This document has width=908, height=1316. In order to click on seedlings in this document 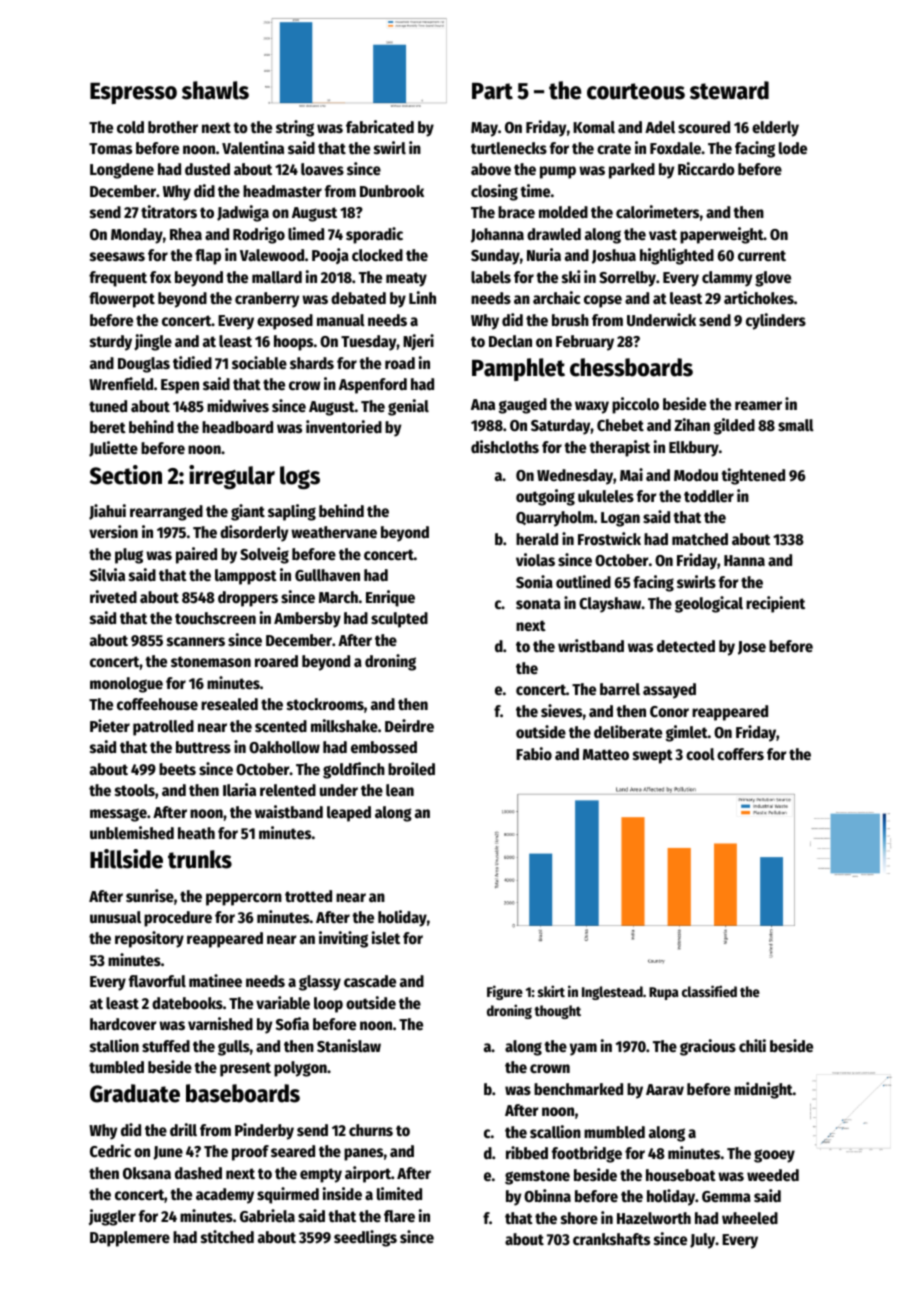, I will do `click(365, 1238)`.
